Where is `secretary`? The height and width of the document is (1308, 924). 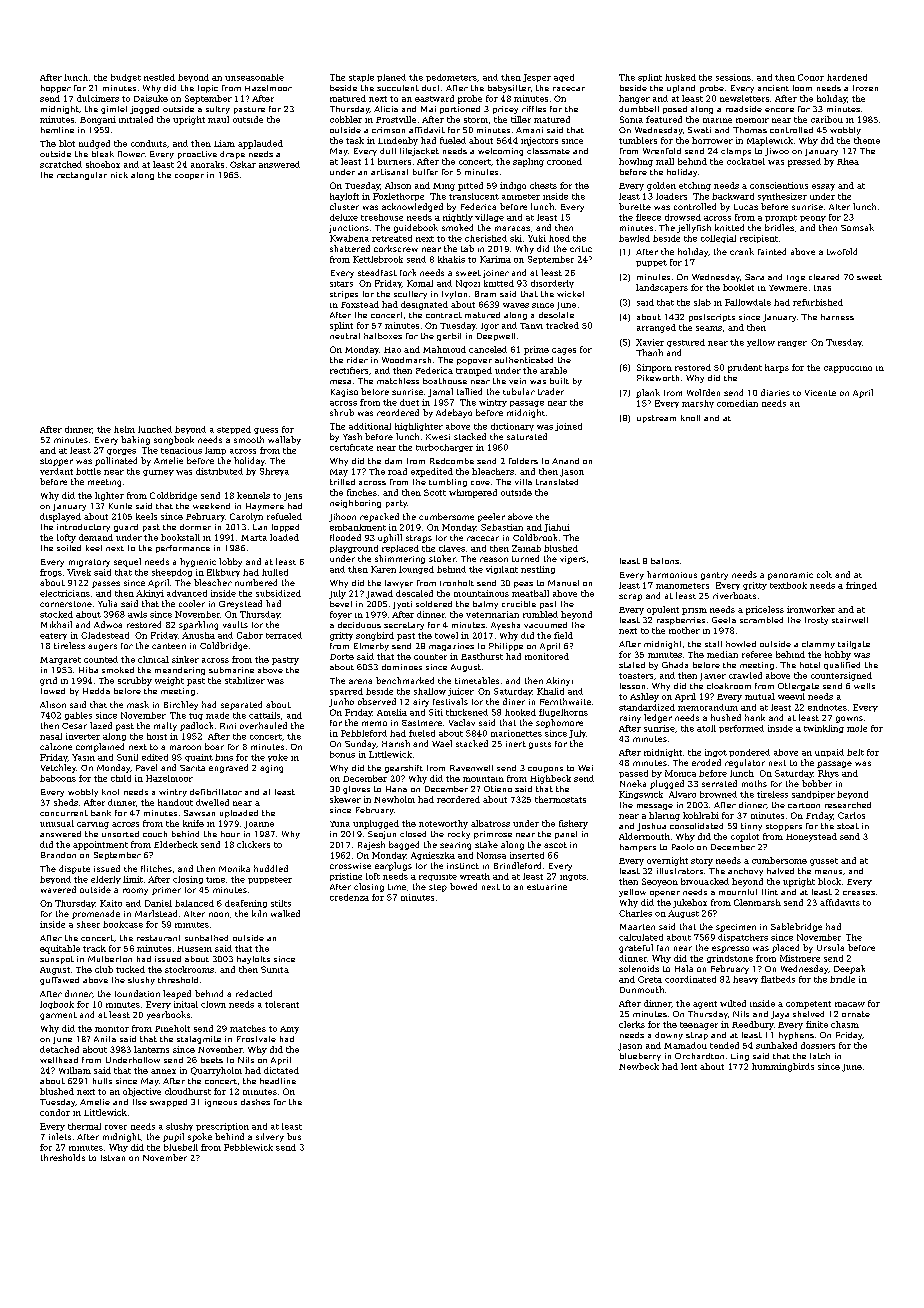
secretary is located at coordinates (404, 626).
